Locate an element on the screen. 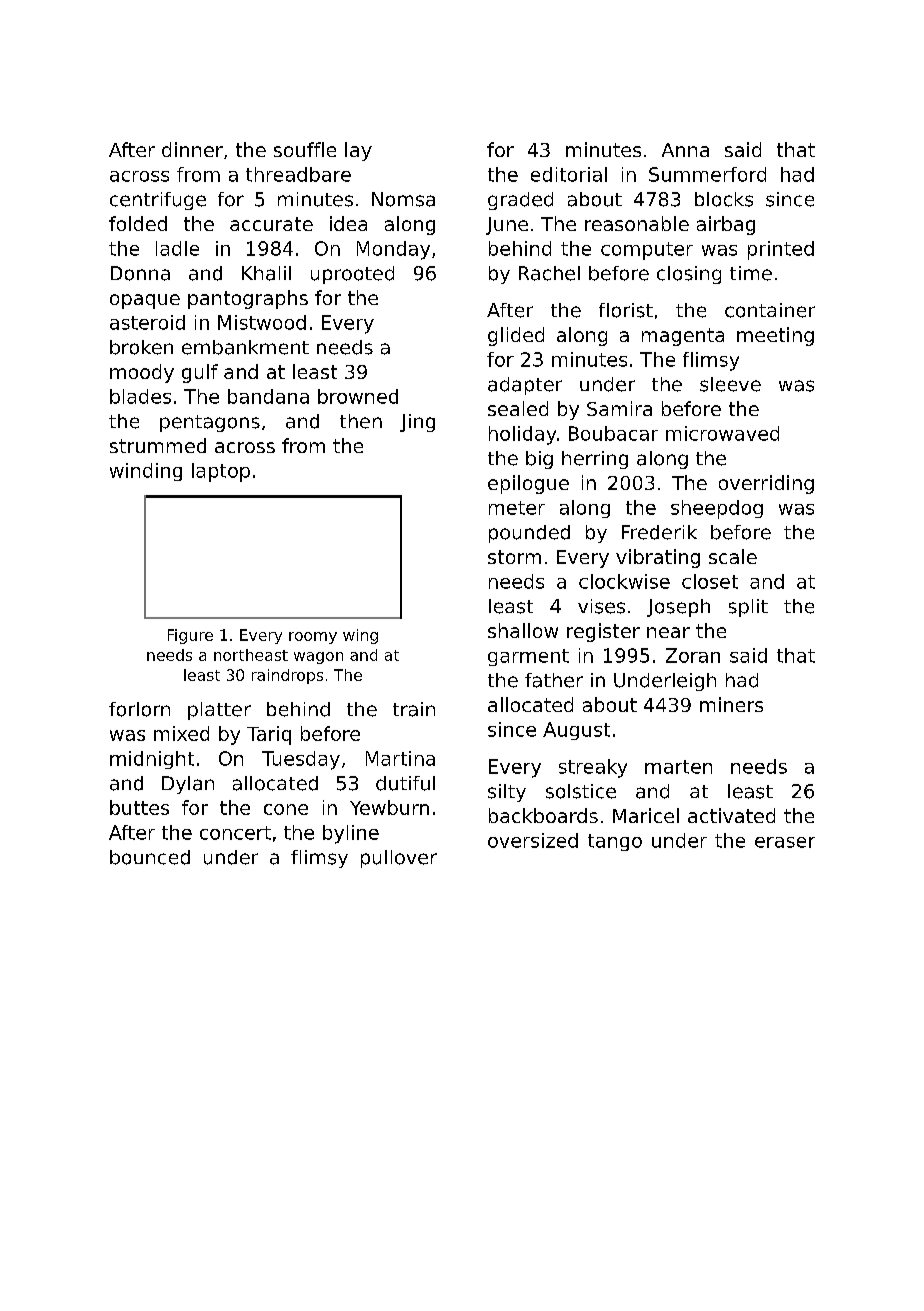  sleeve is located at coordinates (730, 384).
